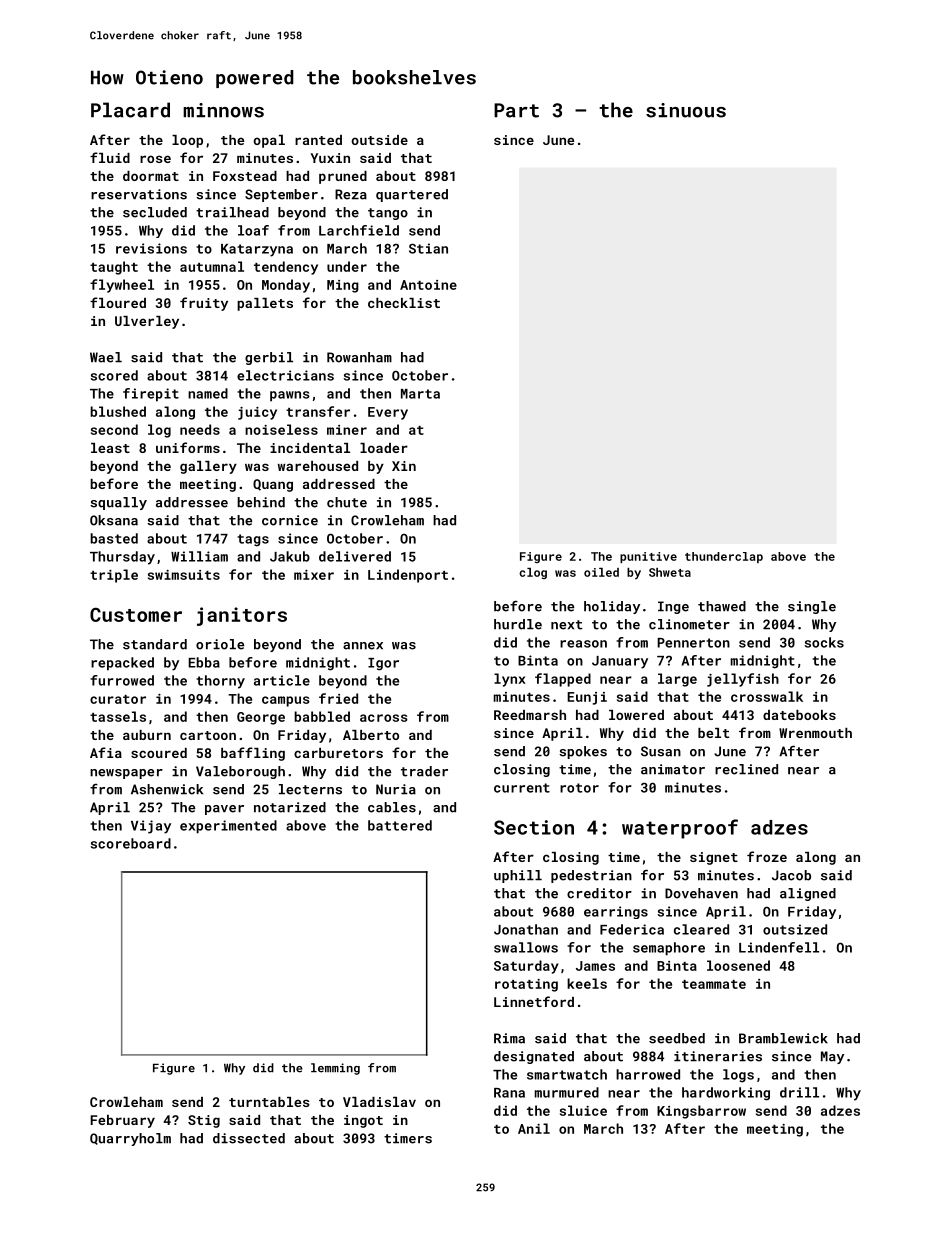 The image size is (952, 1233). What do you see at coordinates (701, 1112) in the screenshot?
I see `Kingsbarrow` at bounding box center [701, 1112].
